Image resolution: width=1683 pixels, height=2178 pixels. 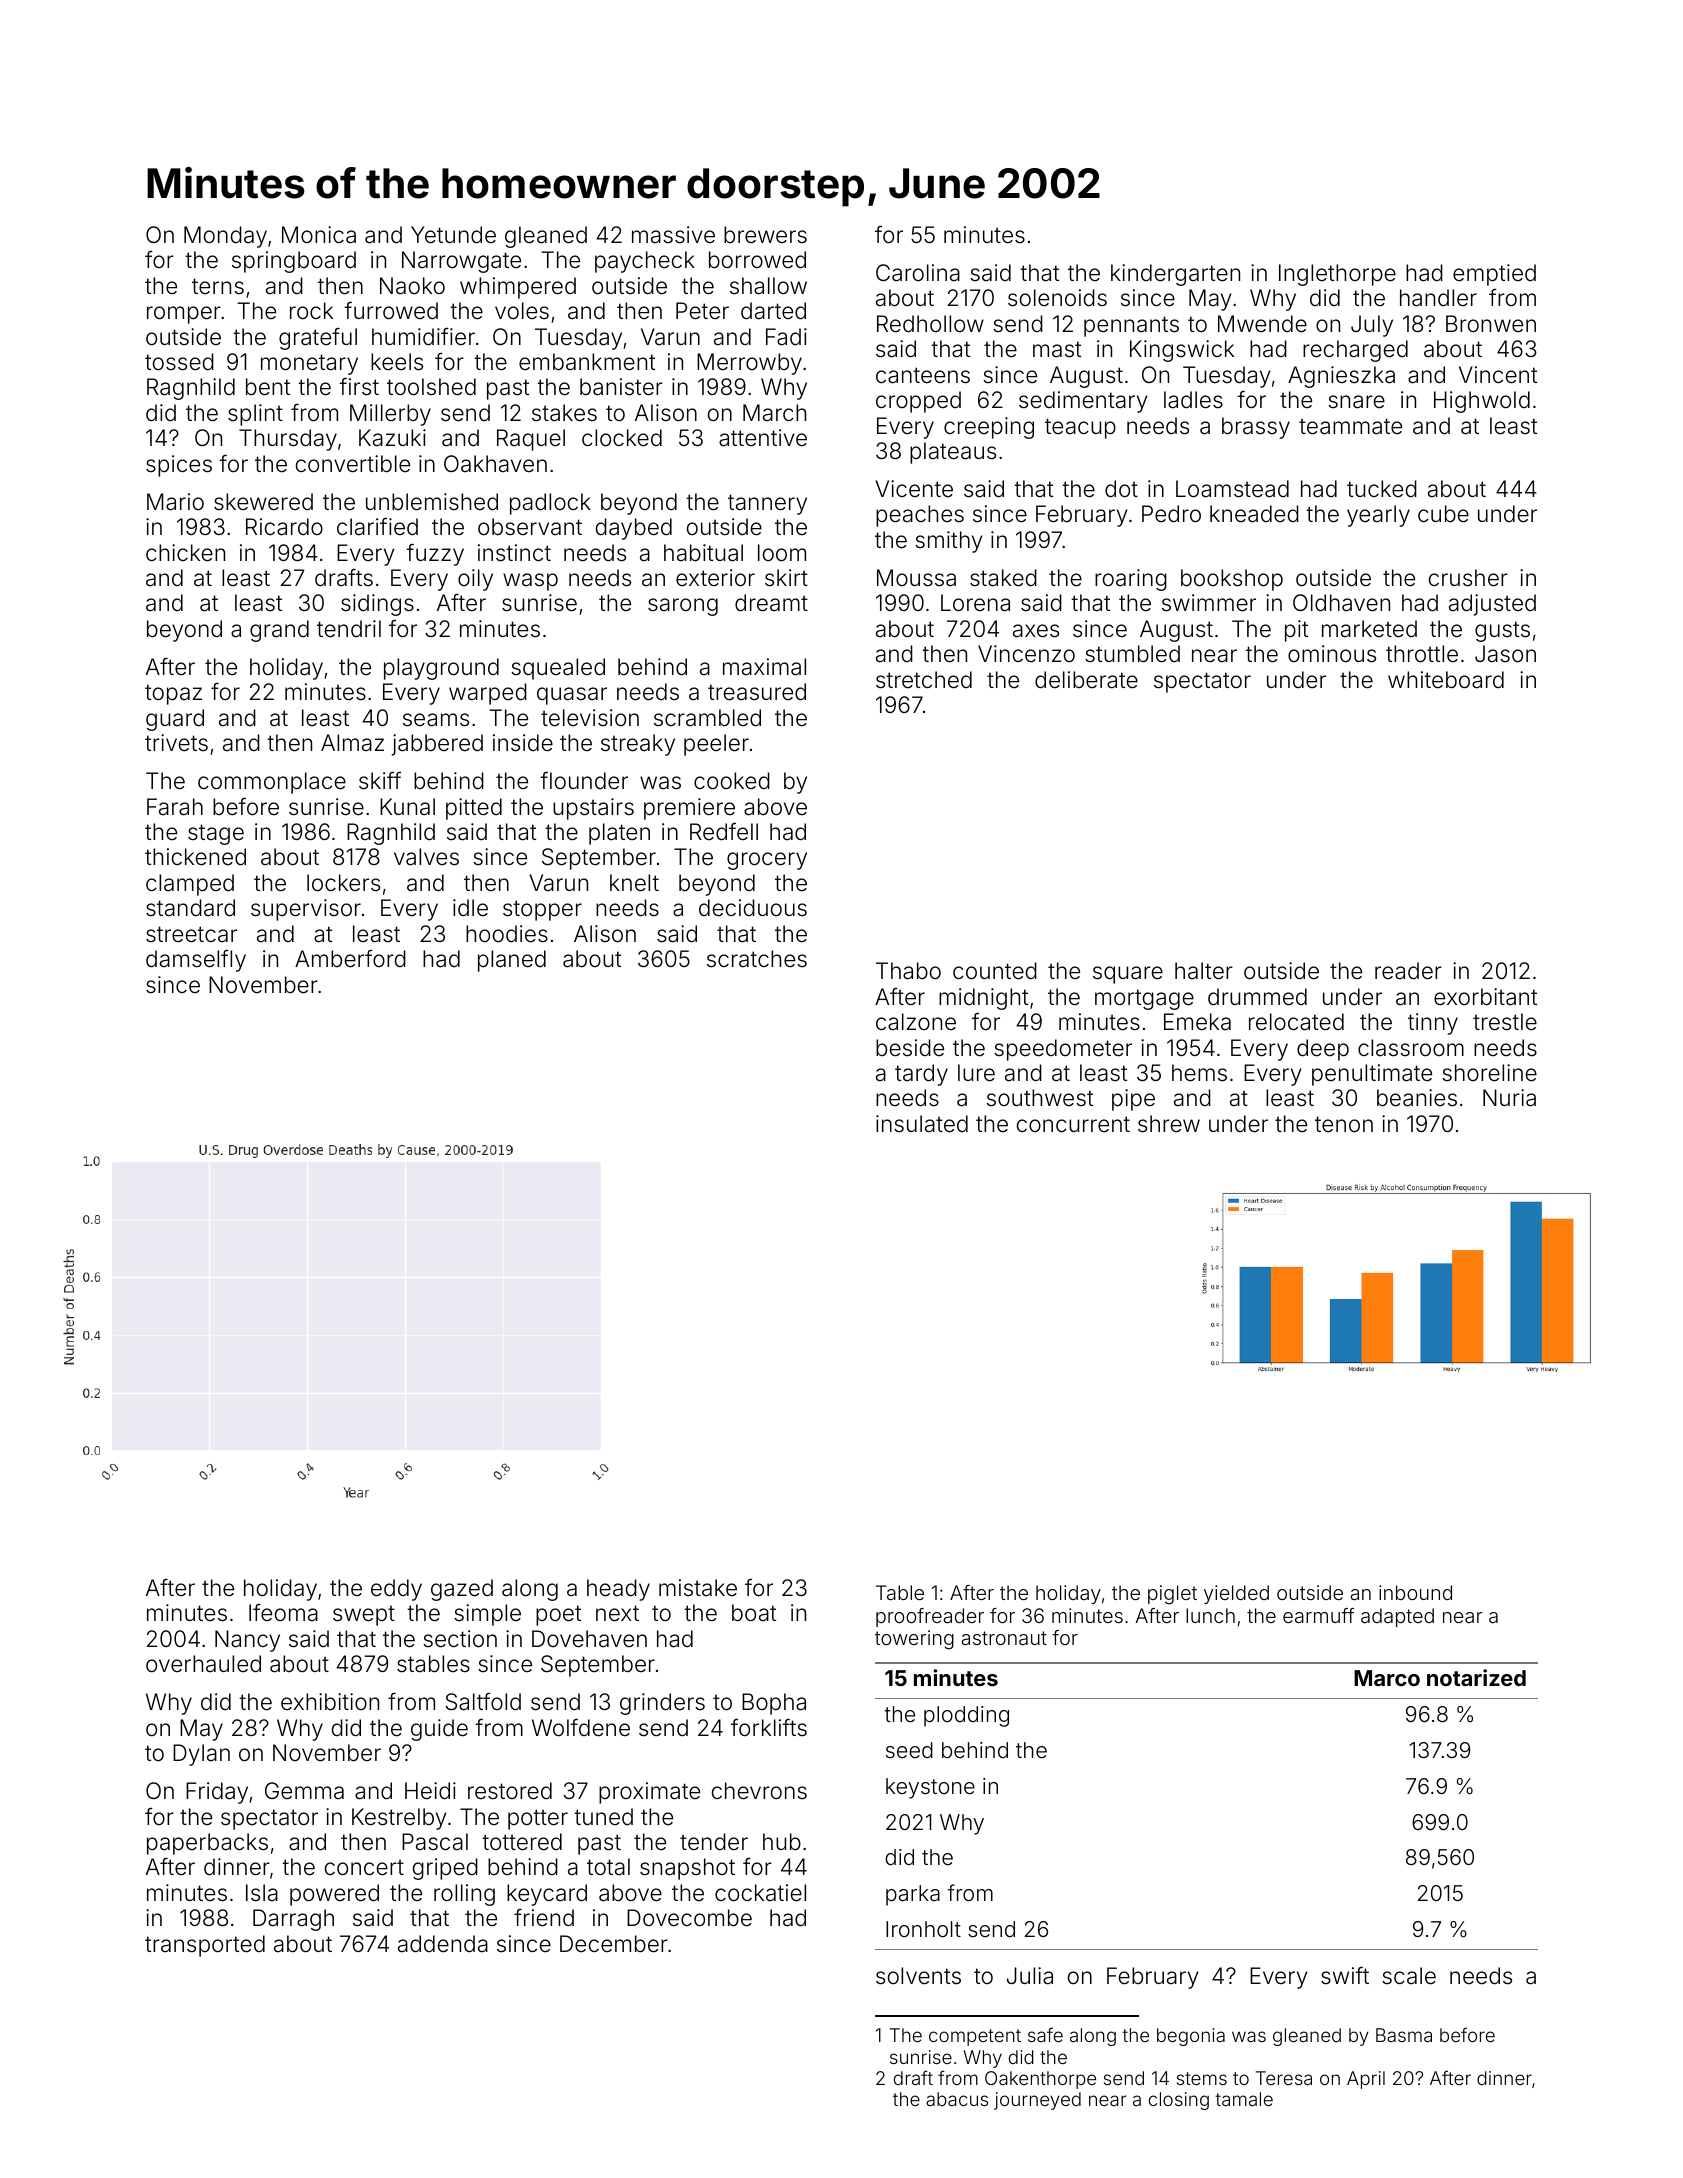 I want to click on cooked, so click(x=732, y=781).
